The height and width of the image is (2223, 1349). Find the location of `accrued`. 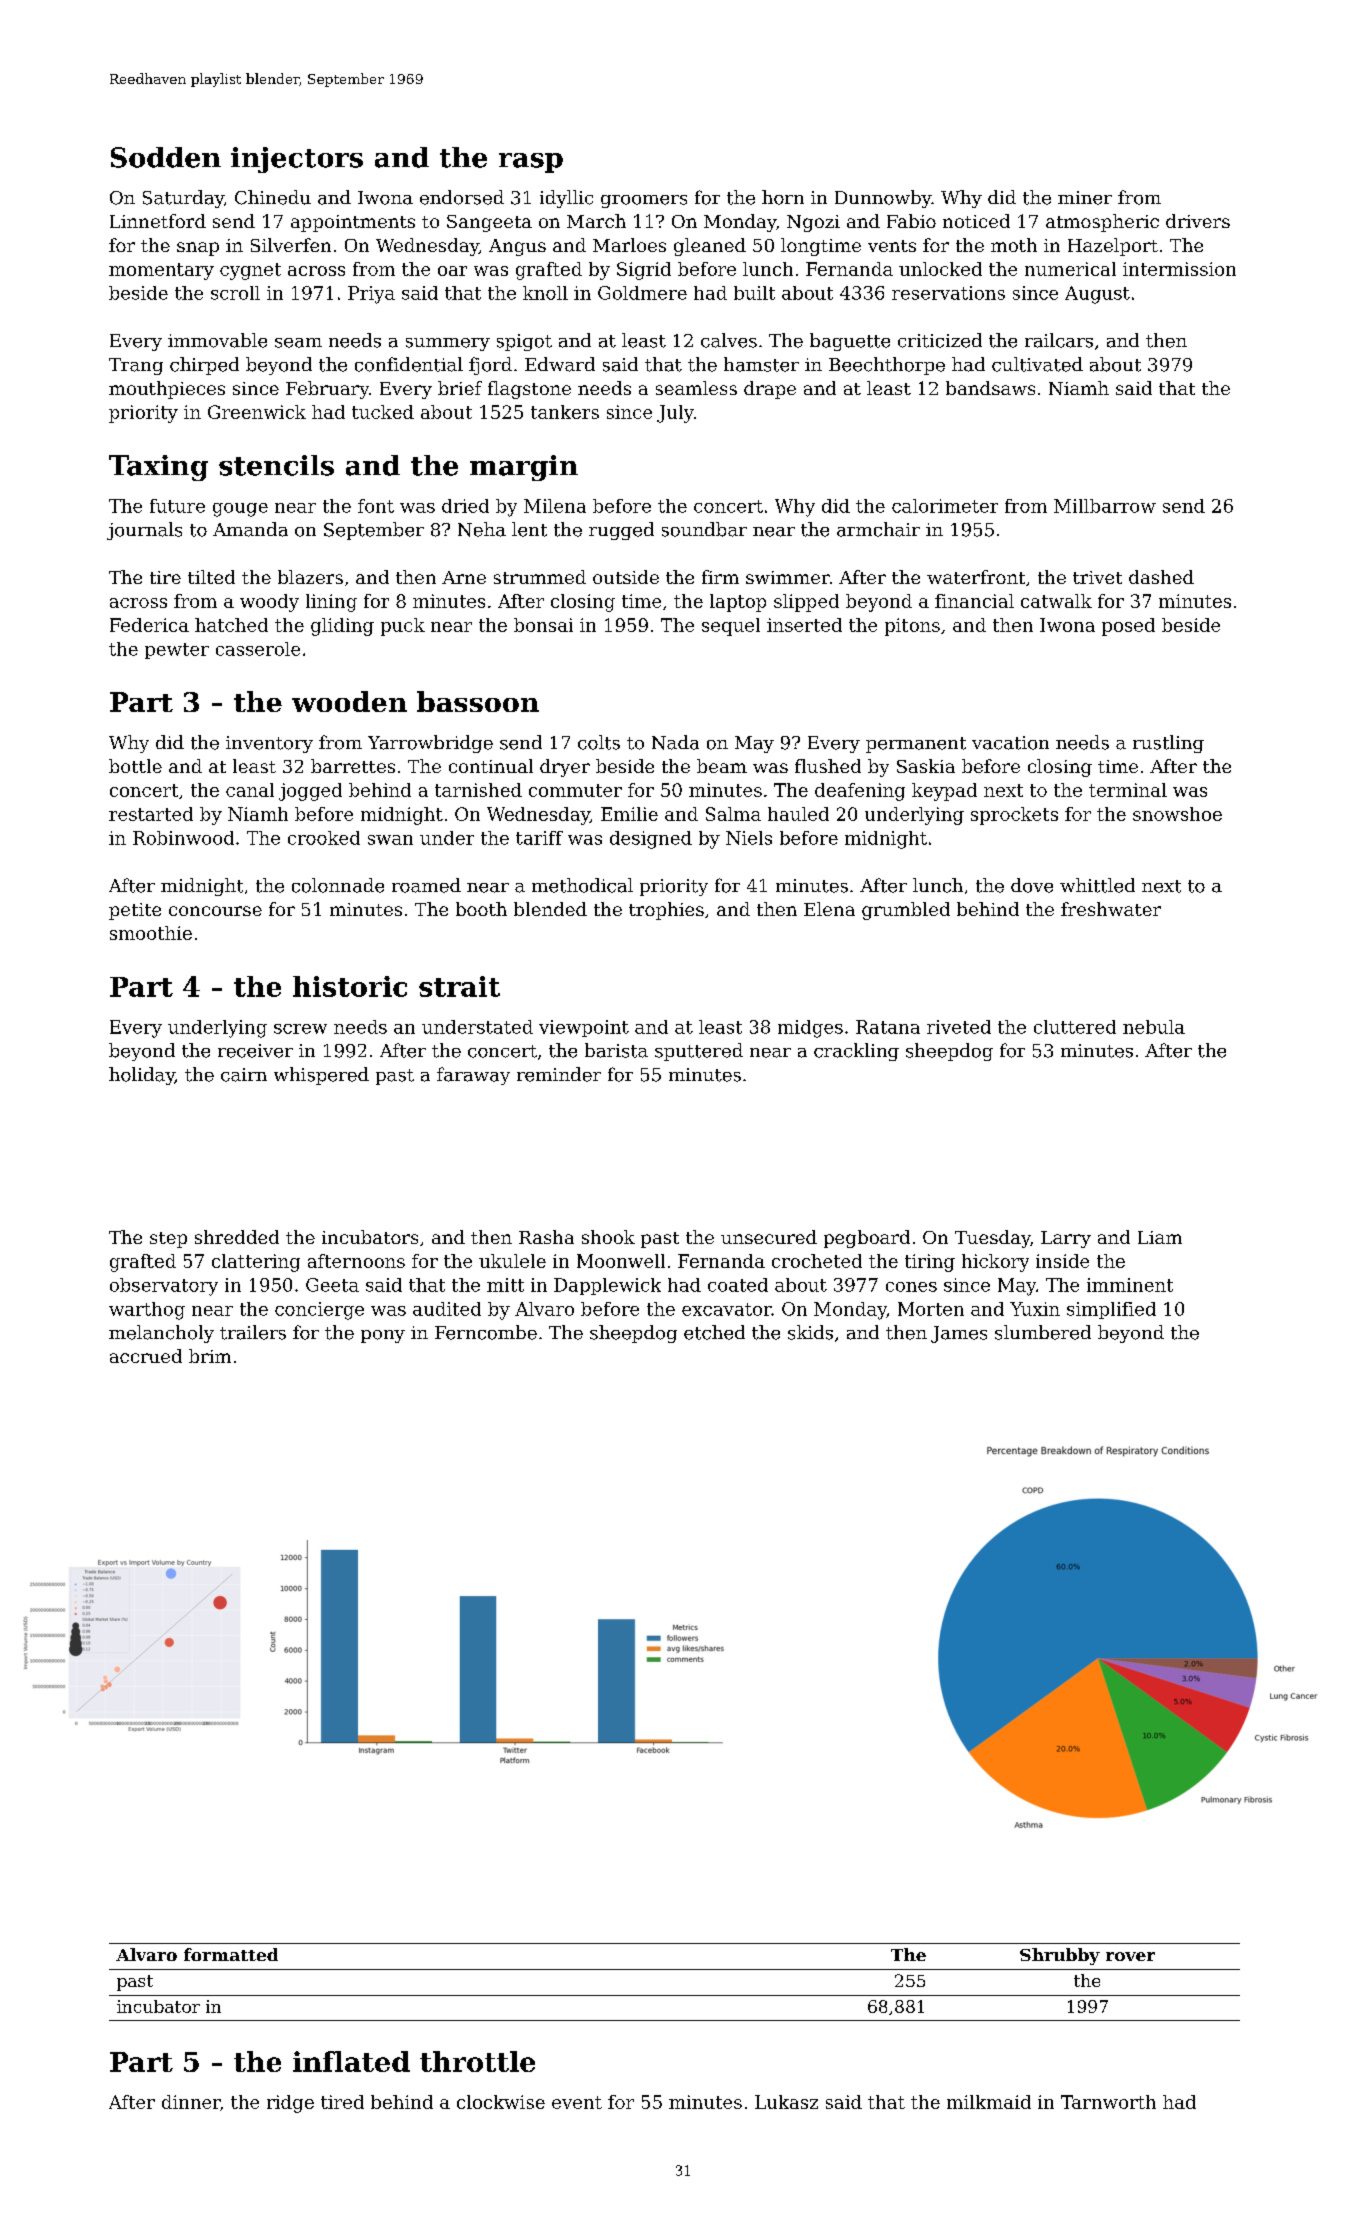

accrued is located at coordinates (146, 1356).
